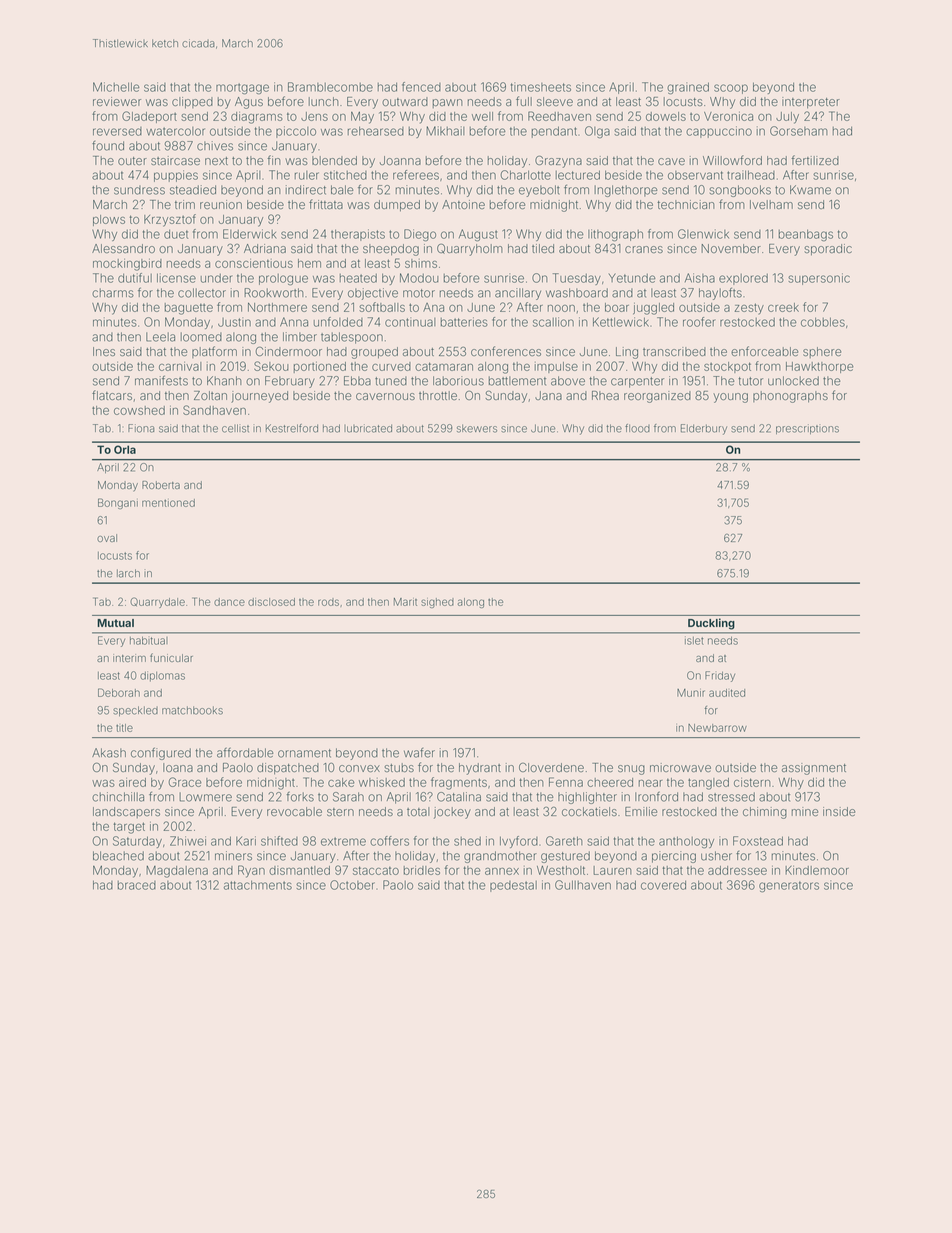 Image resolution: width=952 pixels, height=1233 pixels. I want to click on Rookworth, so click(274, 293).
